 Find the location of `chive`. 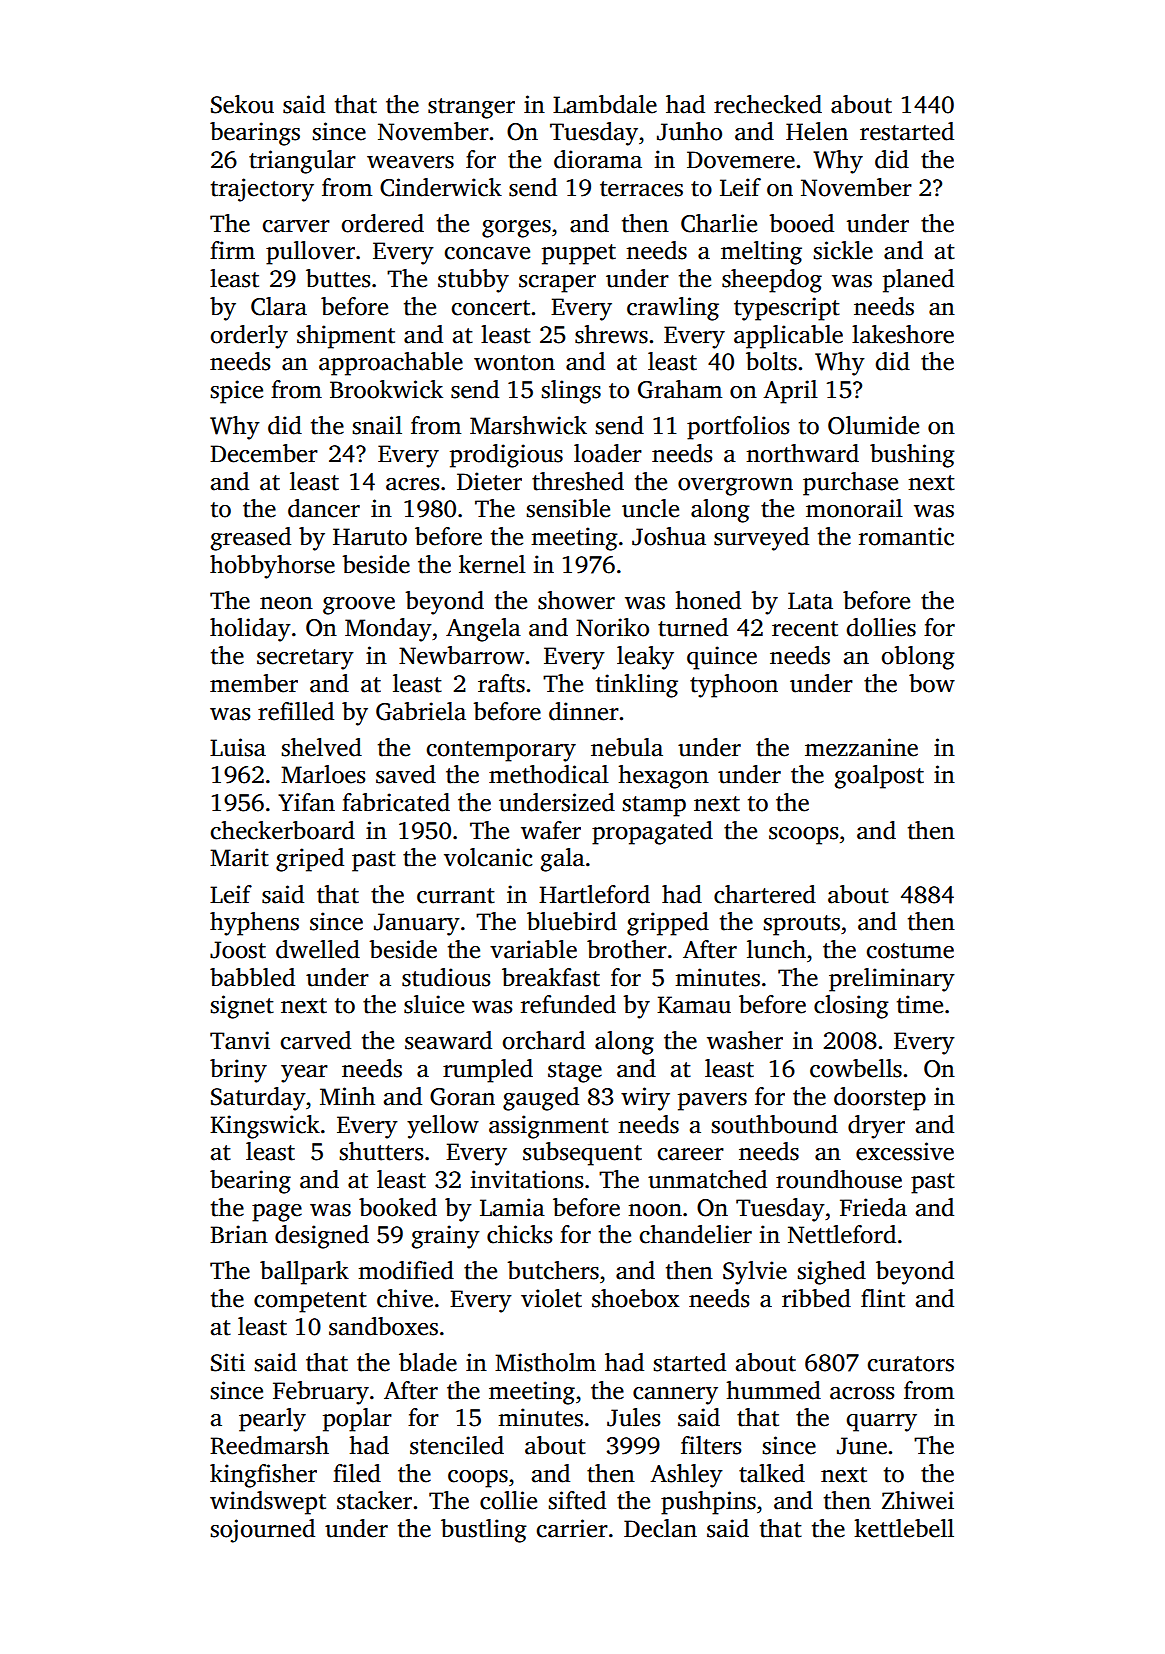

chive is located at coordinates (405, 1298).
